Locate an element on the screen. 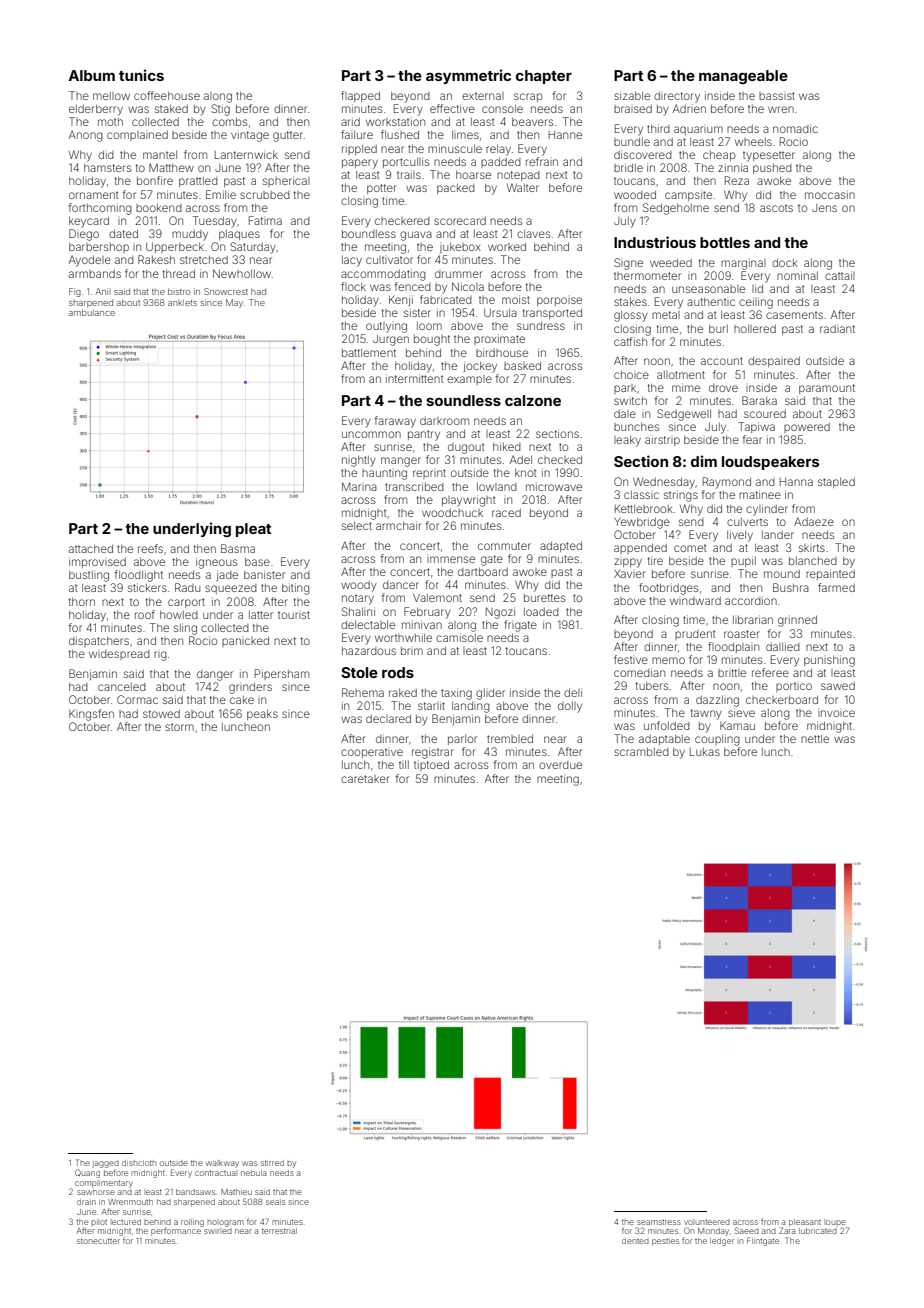 The height and width of the screenshot is (1308, 924). sawed is located at coordinates (838, 686).
